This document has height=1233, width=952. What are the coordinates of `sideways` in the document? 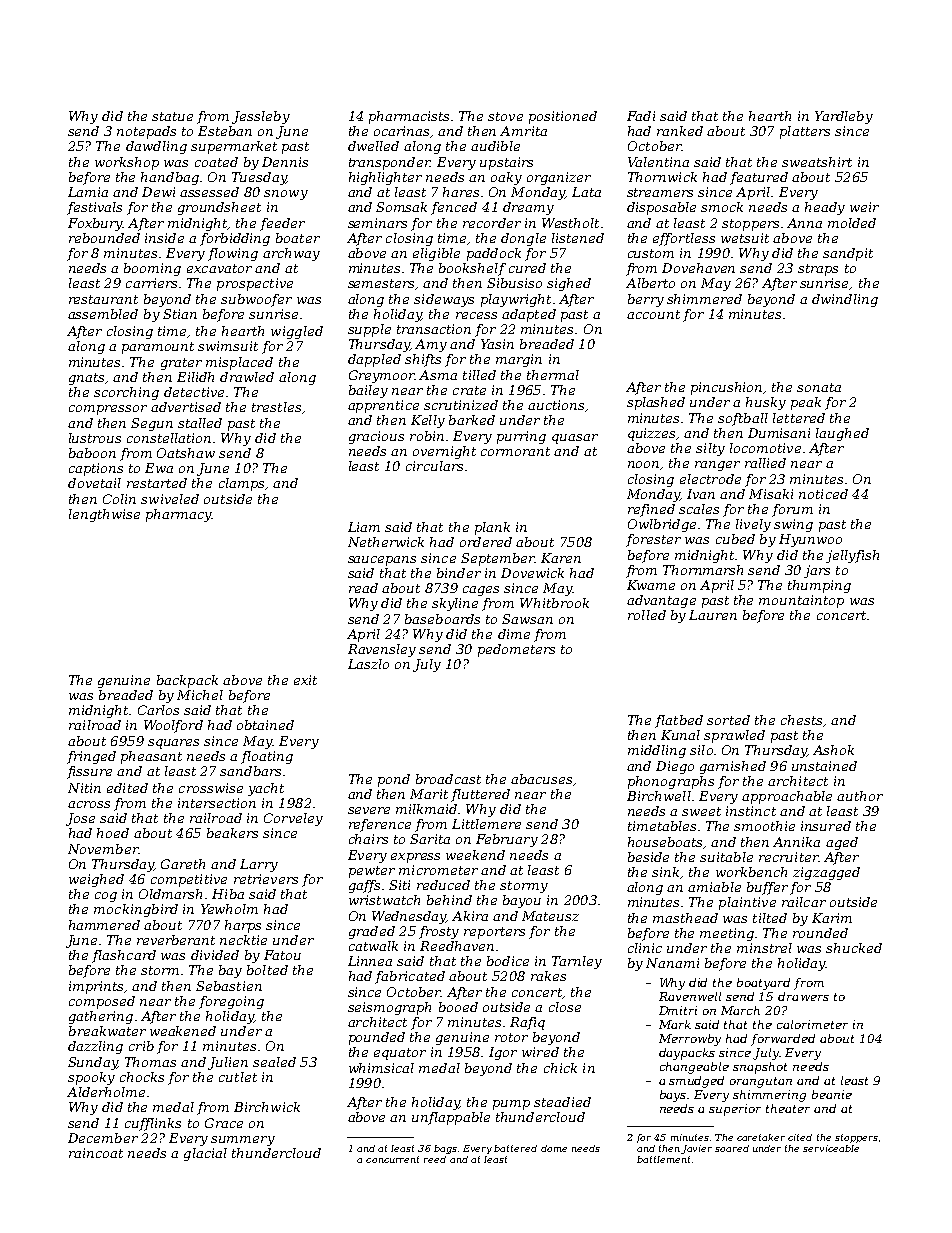 It's located at (444, 300).
